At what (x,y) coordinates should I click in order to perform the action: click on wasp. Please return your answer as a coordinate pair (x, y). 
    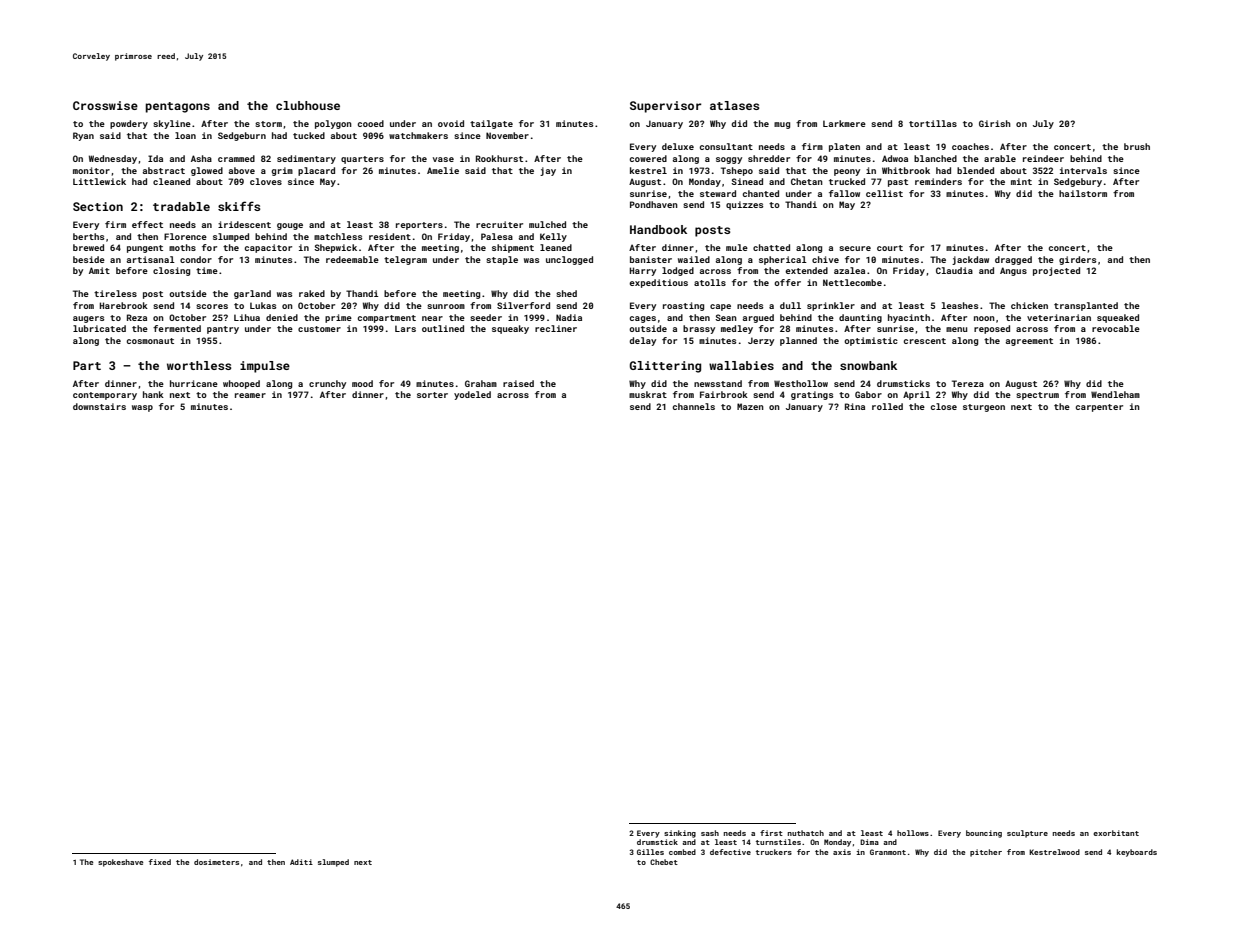
    Looking at the image, I should click on (142, 408).
